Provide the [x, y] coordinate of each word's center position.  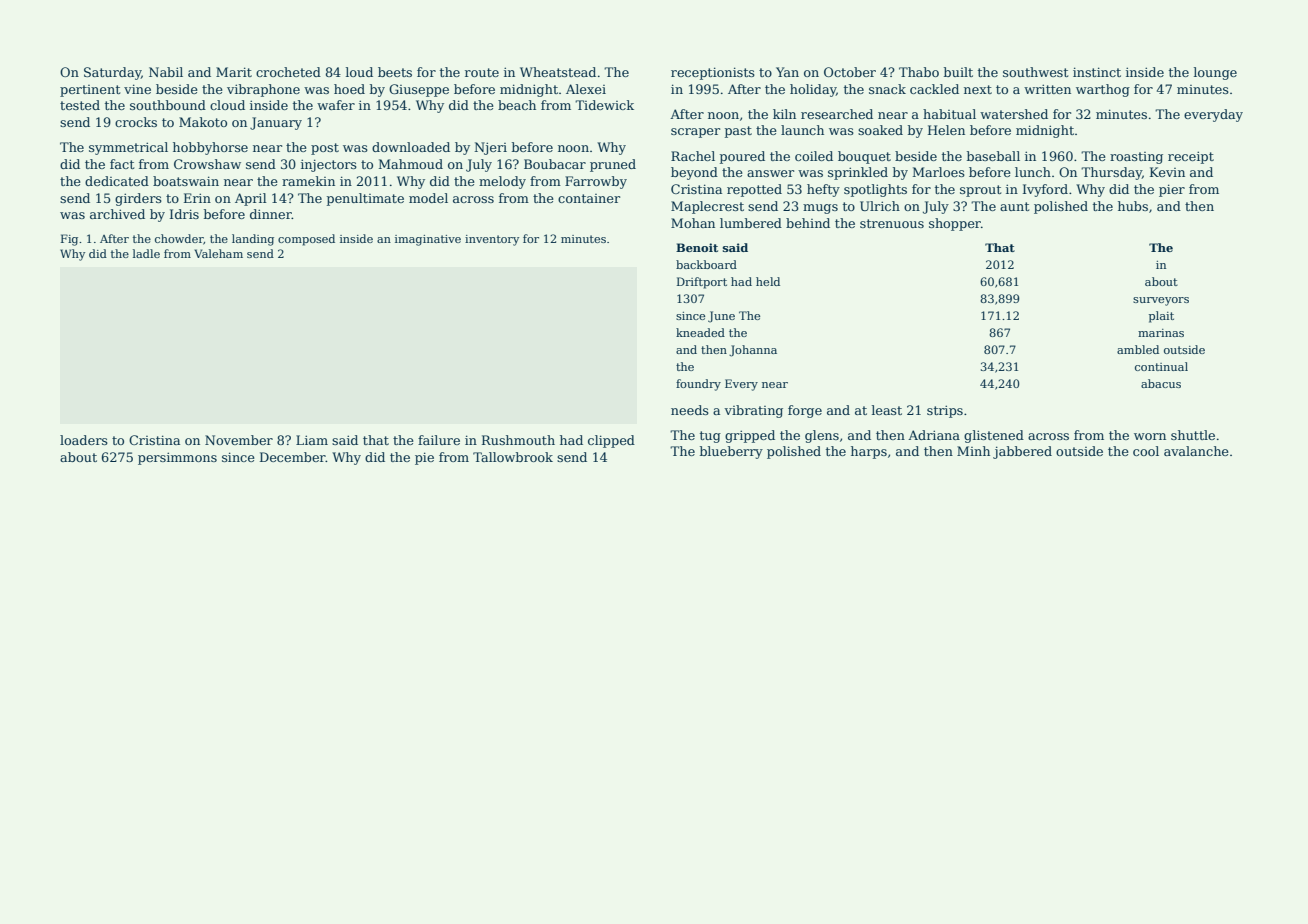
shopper [955, 224]
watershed [1014, 114]
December [293, 457]
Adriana [934, 435]
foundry [698, 385]
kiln [784, 114]
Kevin [1167, 172]
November [239, 440]
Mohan [693, 223]
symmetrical [128, 148]
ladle [146, 253]
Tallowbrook [513, 457]
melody [502, 182]
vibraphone [263, 90]
